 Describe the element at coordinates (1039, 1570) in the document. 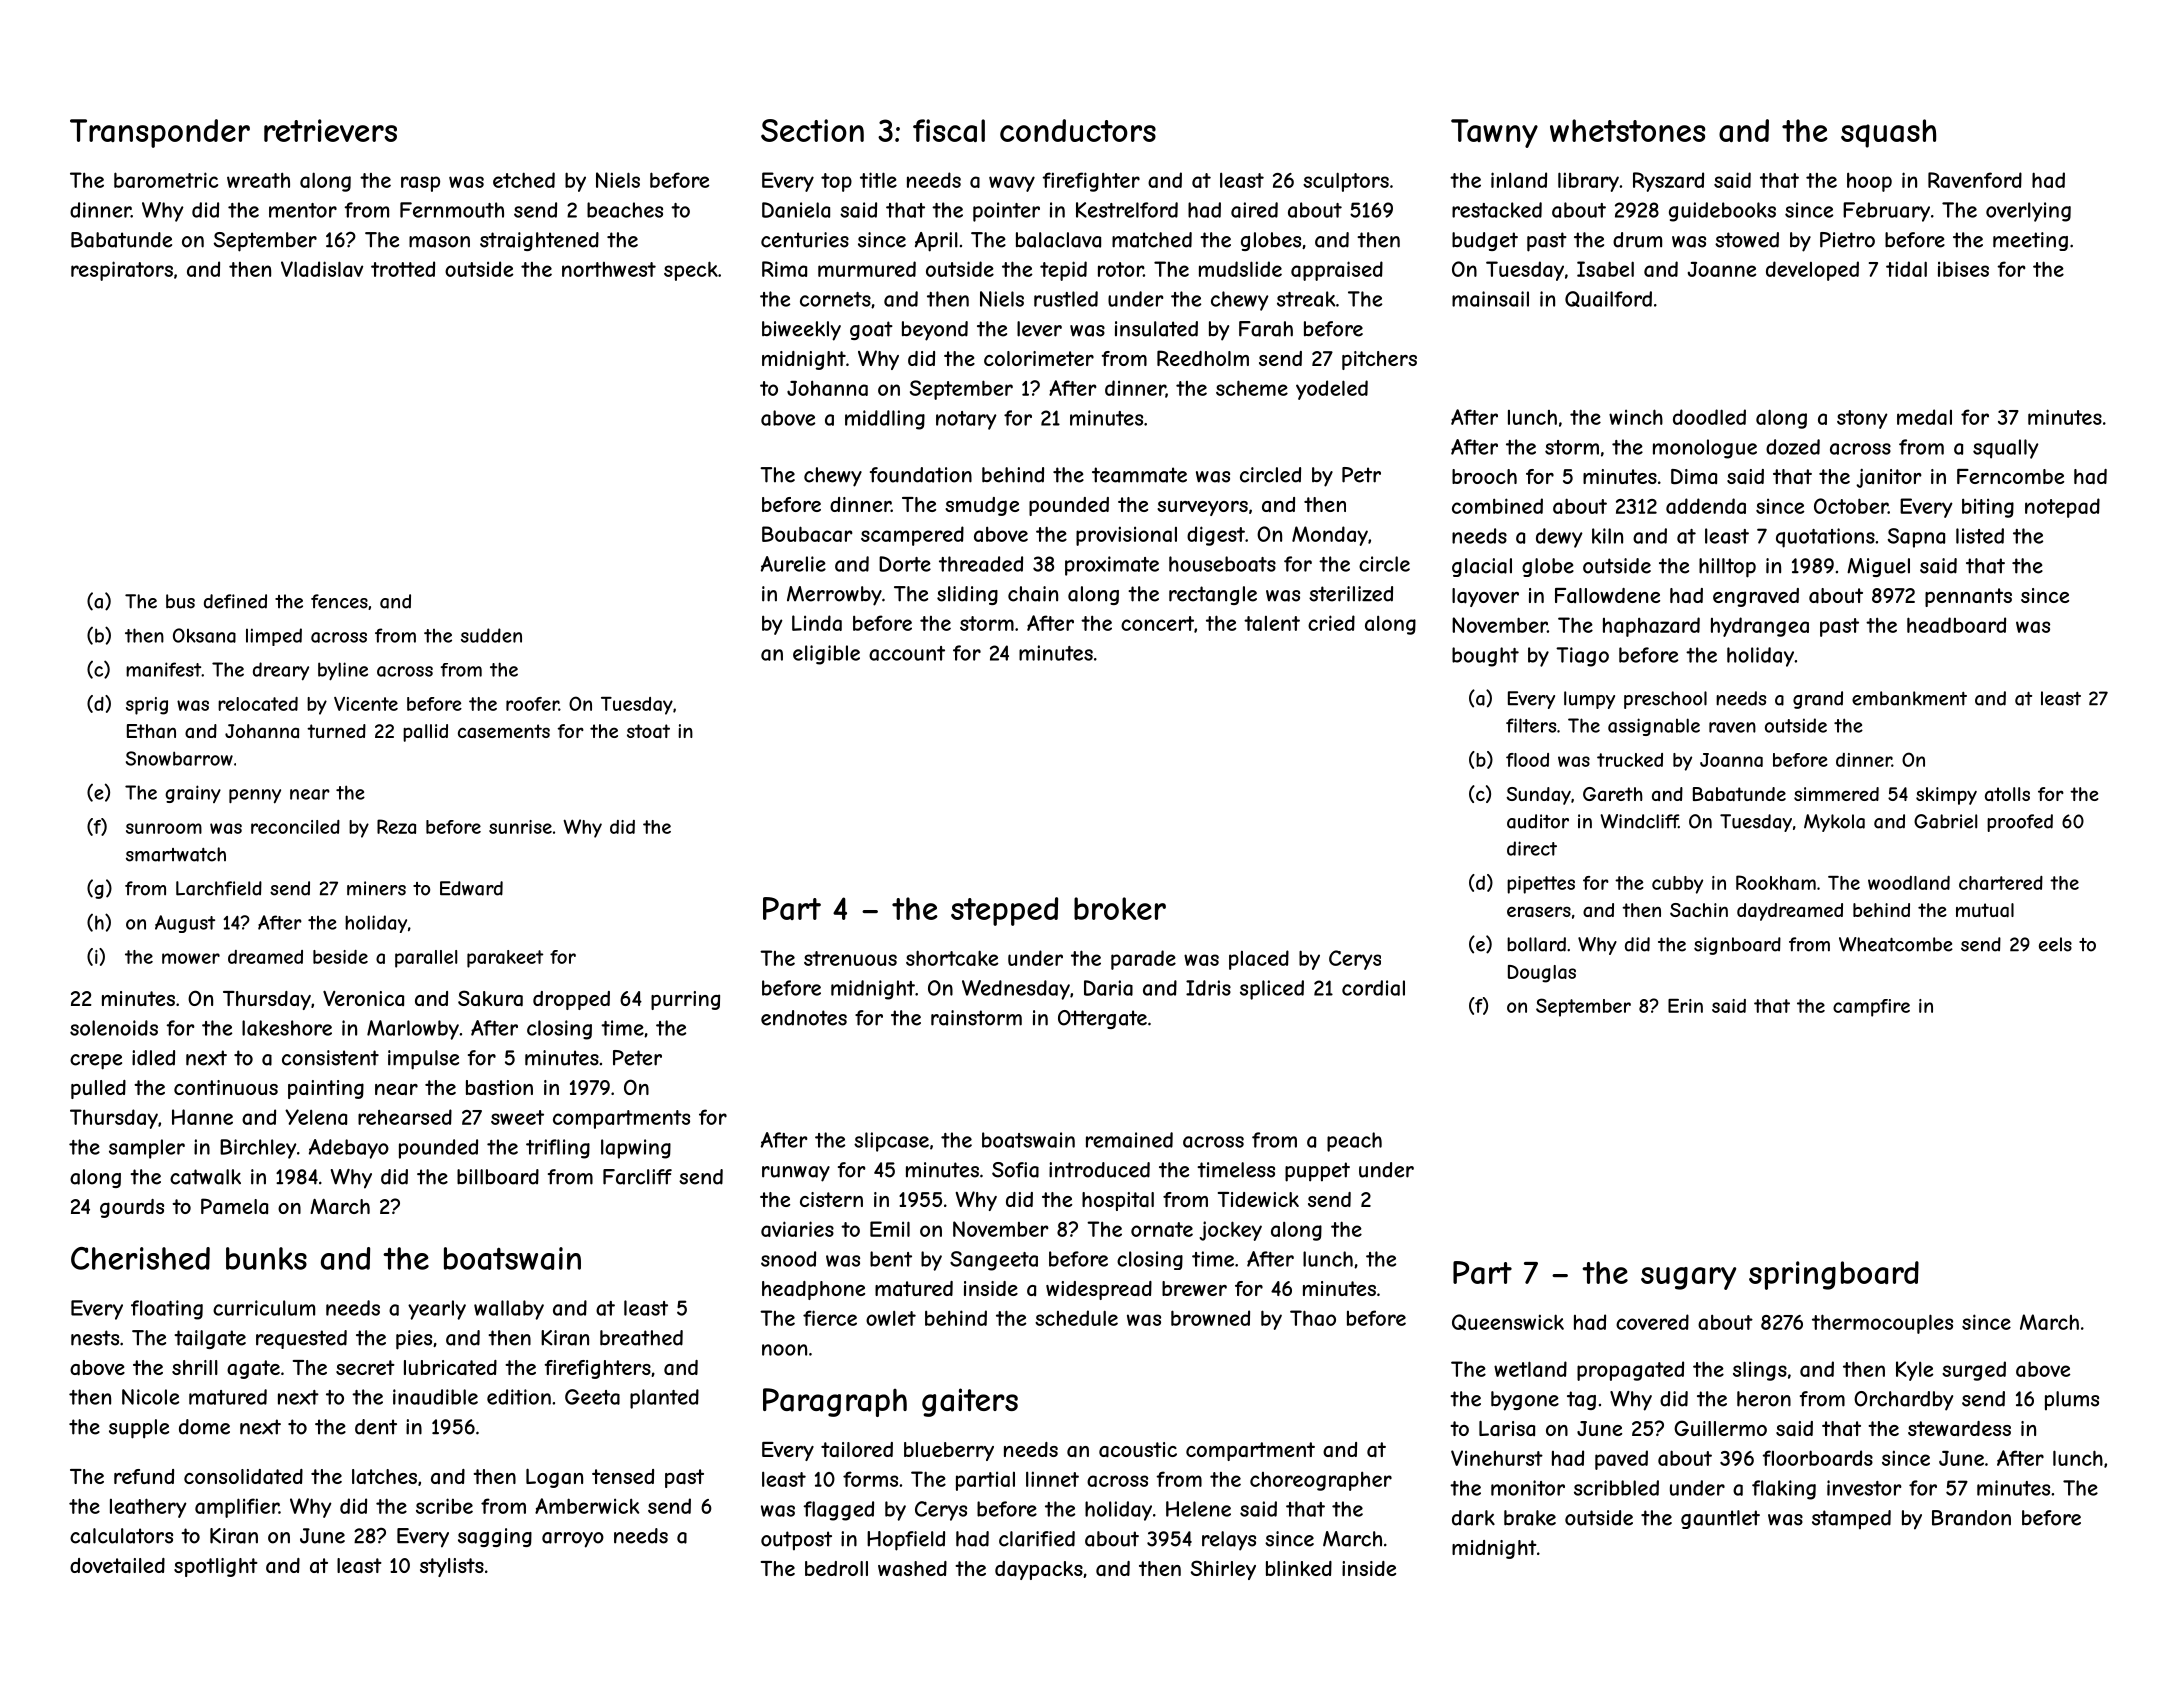

I see `daypacks` at that location.
